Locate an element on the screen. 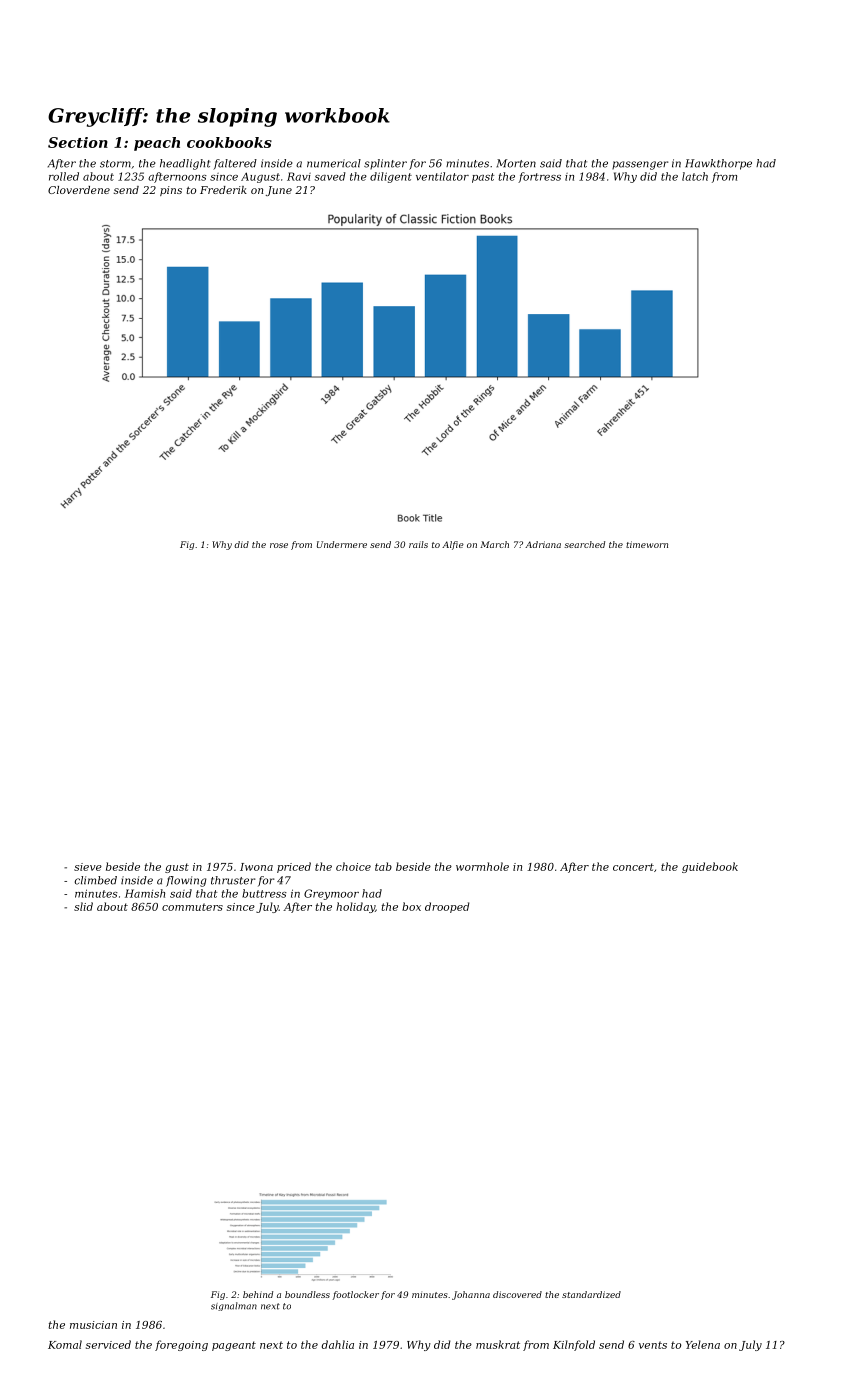 This screenshot has height=1400, width=849. fortress is located at coordinates (539, 177).
